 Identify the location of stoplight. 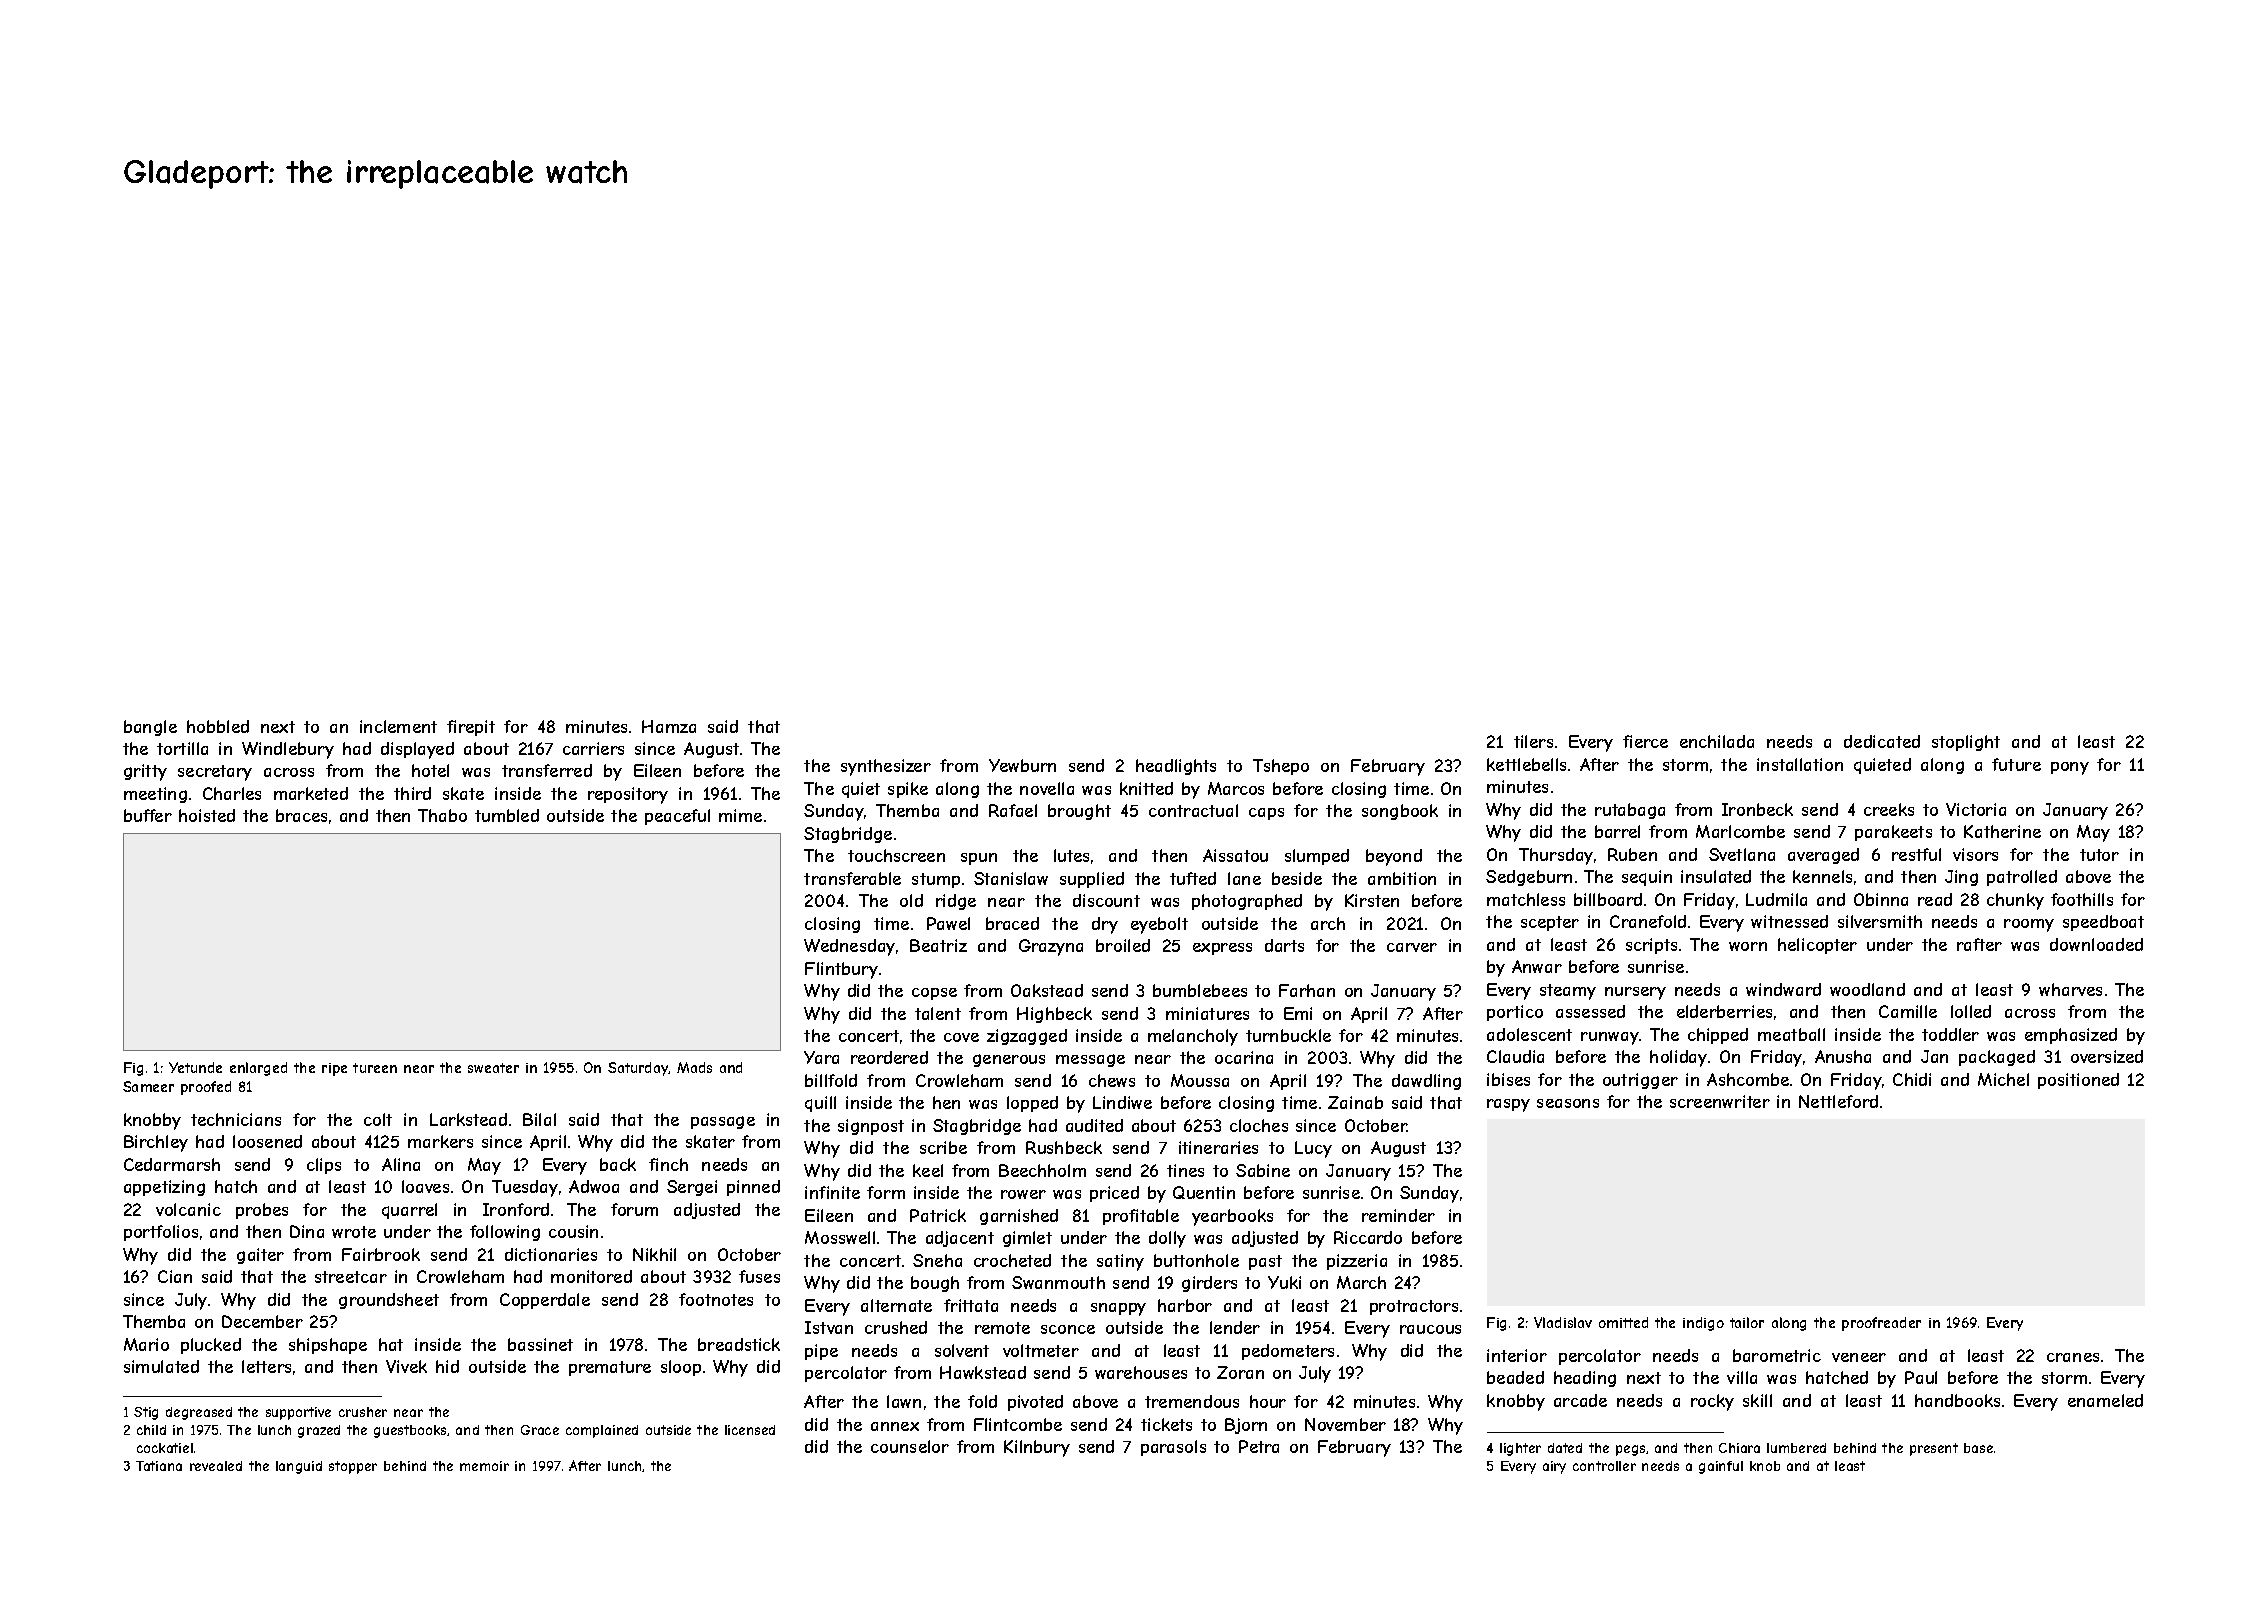
(1966, 743).
